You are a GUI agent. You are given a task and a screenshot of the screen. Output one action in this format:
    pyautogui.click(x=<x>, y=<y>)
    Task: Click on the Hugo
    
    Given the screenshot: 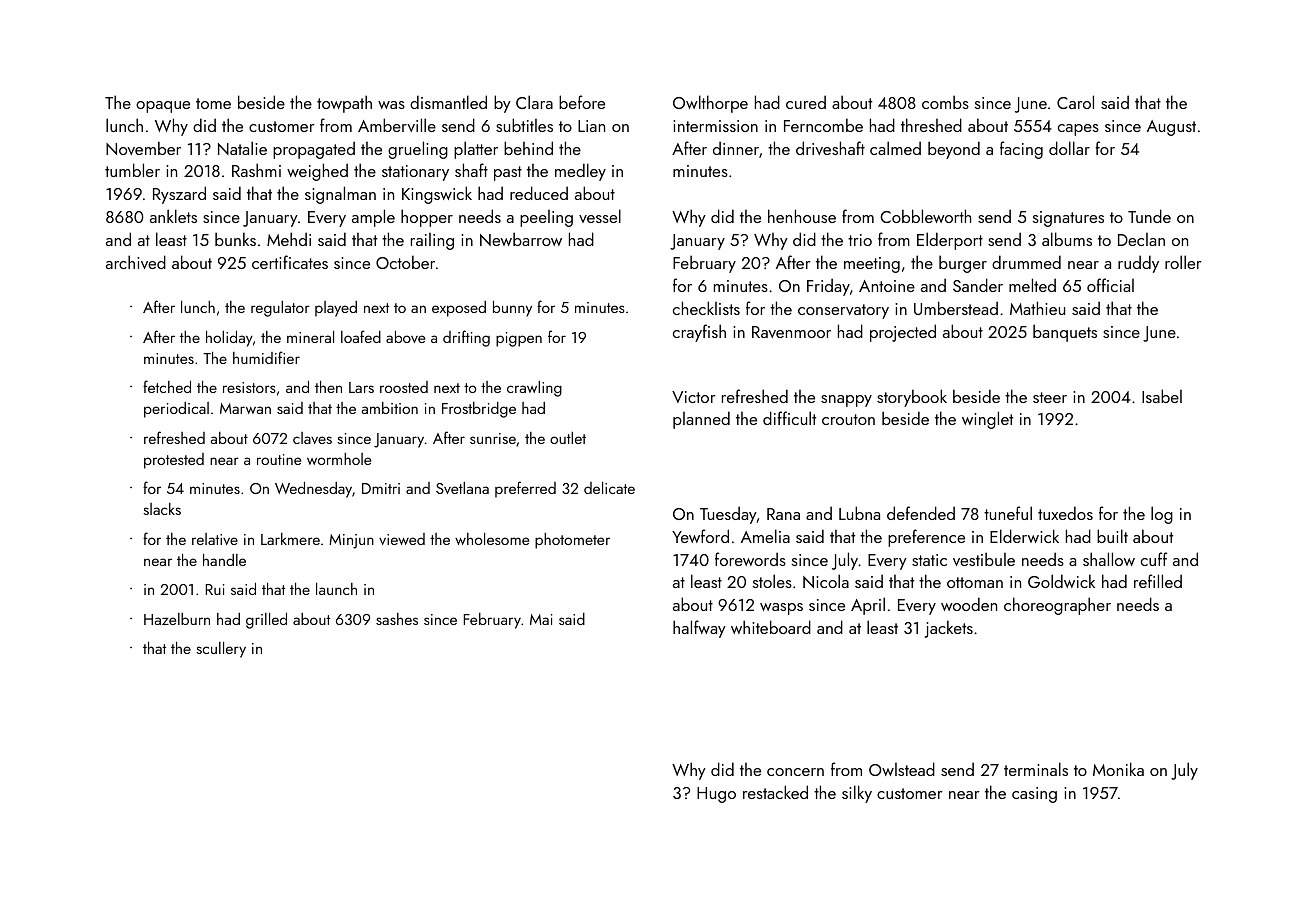 What is the action you would take?
    pyautogui.click(x=716, y=795)
